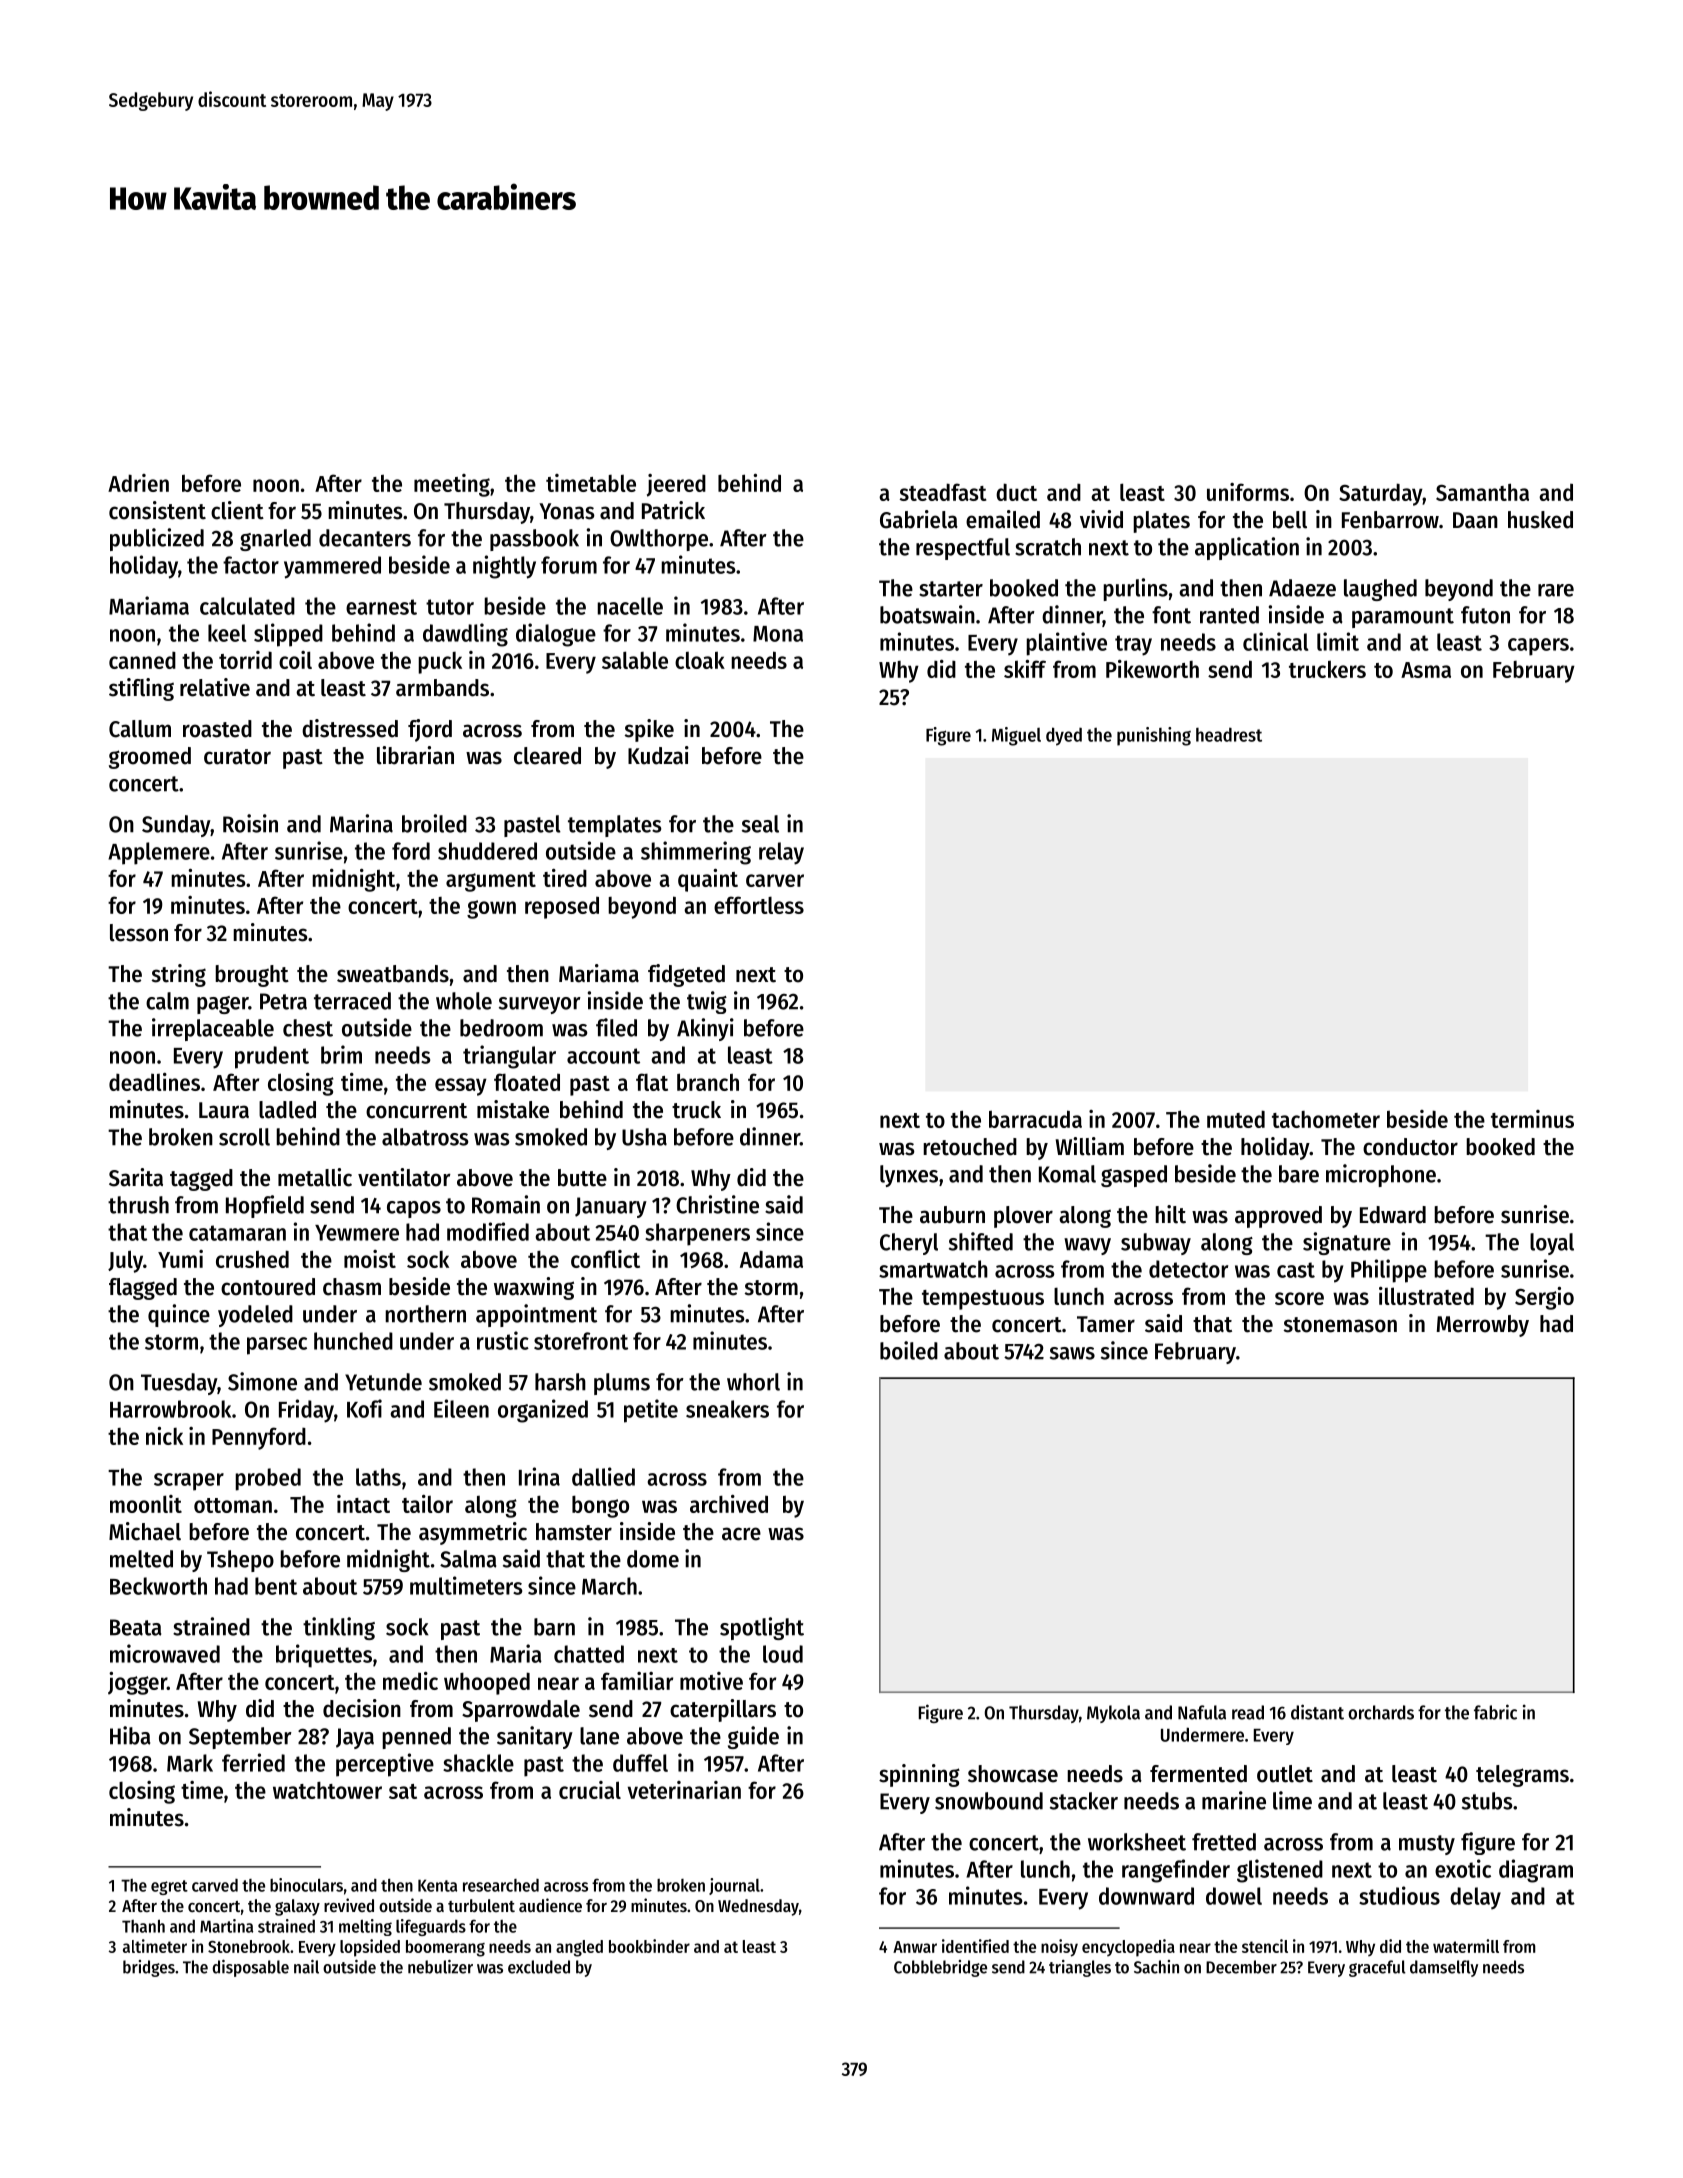  Describe the element at coordinates (164, 1436) in the screenshot. I see `nick` at that location.
